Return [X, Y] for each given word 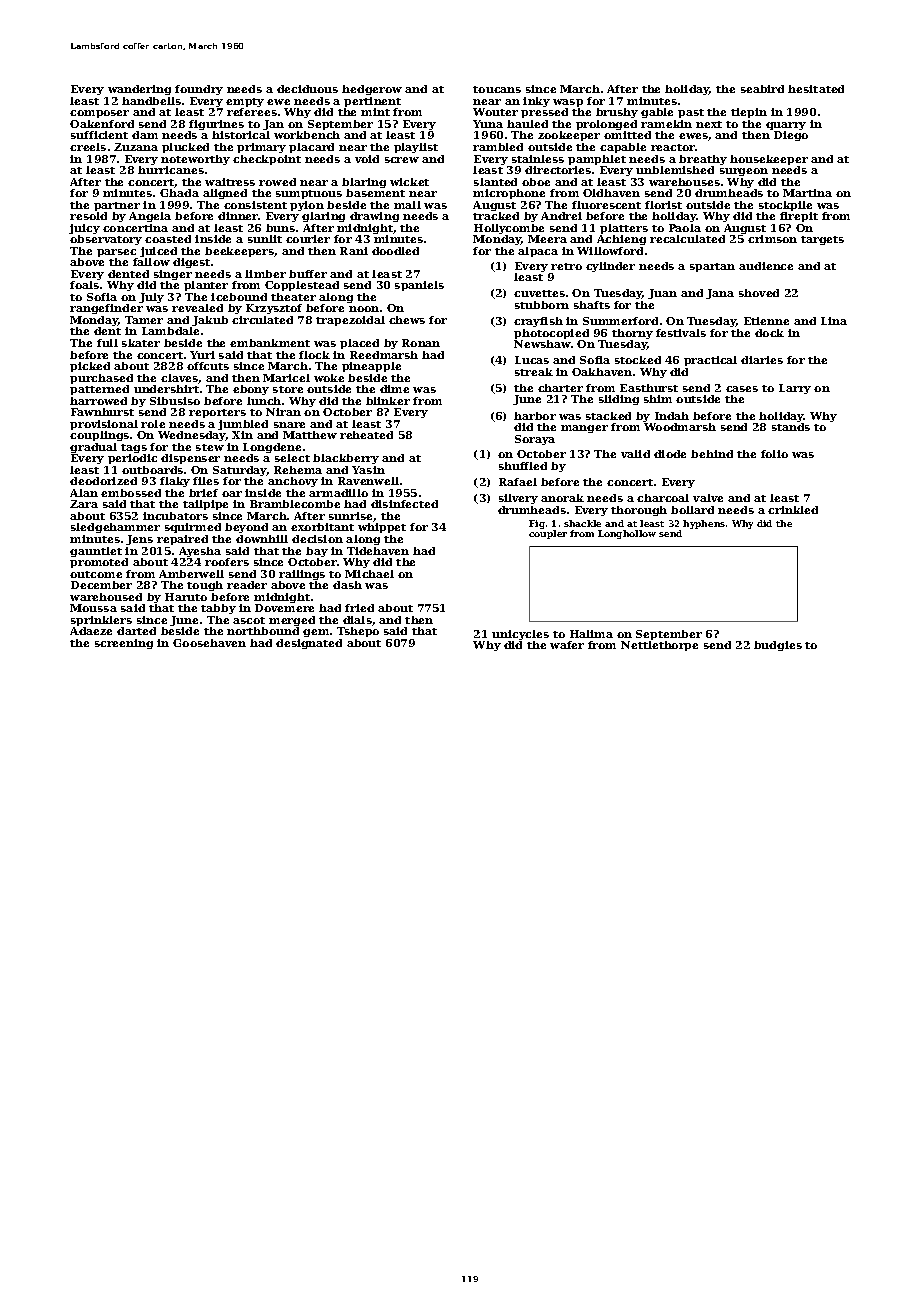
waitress [230, 182]
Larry [795, 389]
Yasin [368, 470]
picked [90, 367]
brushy [617, 113]
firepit [799, 217]
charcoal [663, 498]
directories [558, 170]
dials [357, 620]
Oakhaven [602, 372]
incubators [175, 516]
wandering [139, 90]
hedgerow [372, 90]
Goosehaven [209, 643]
